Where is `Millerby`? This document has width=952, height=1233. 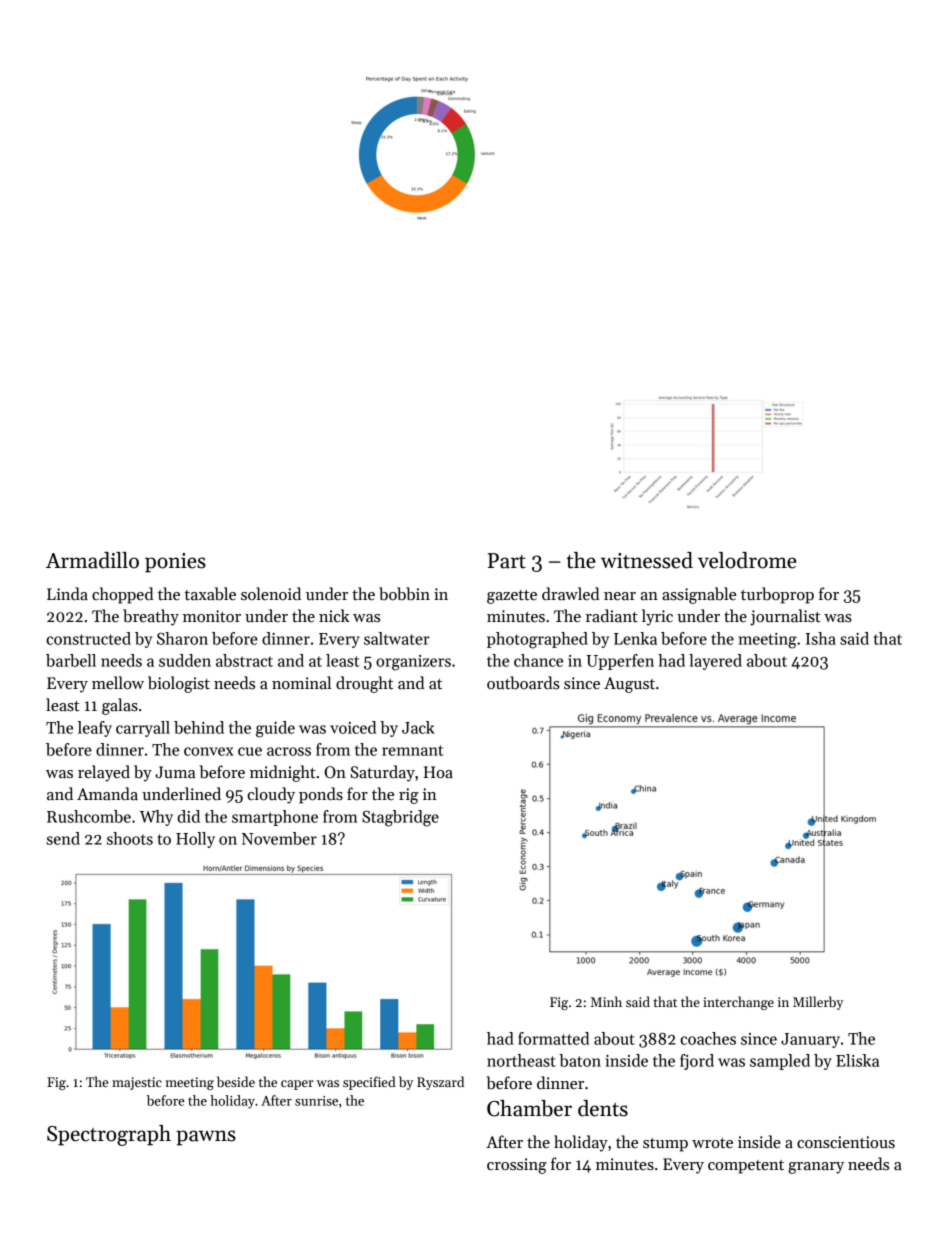 Millerby is located at coordinates (818, 1003).
